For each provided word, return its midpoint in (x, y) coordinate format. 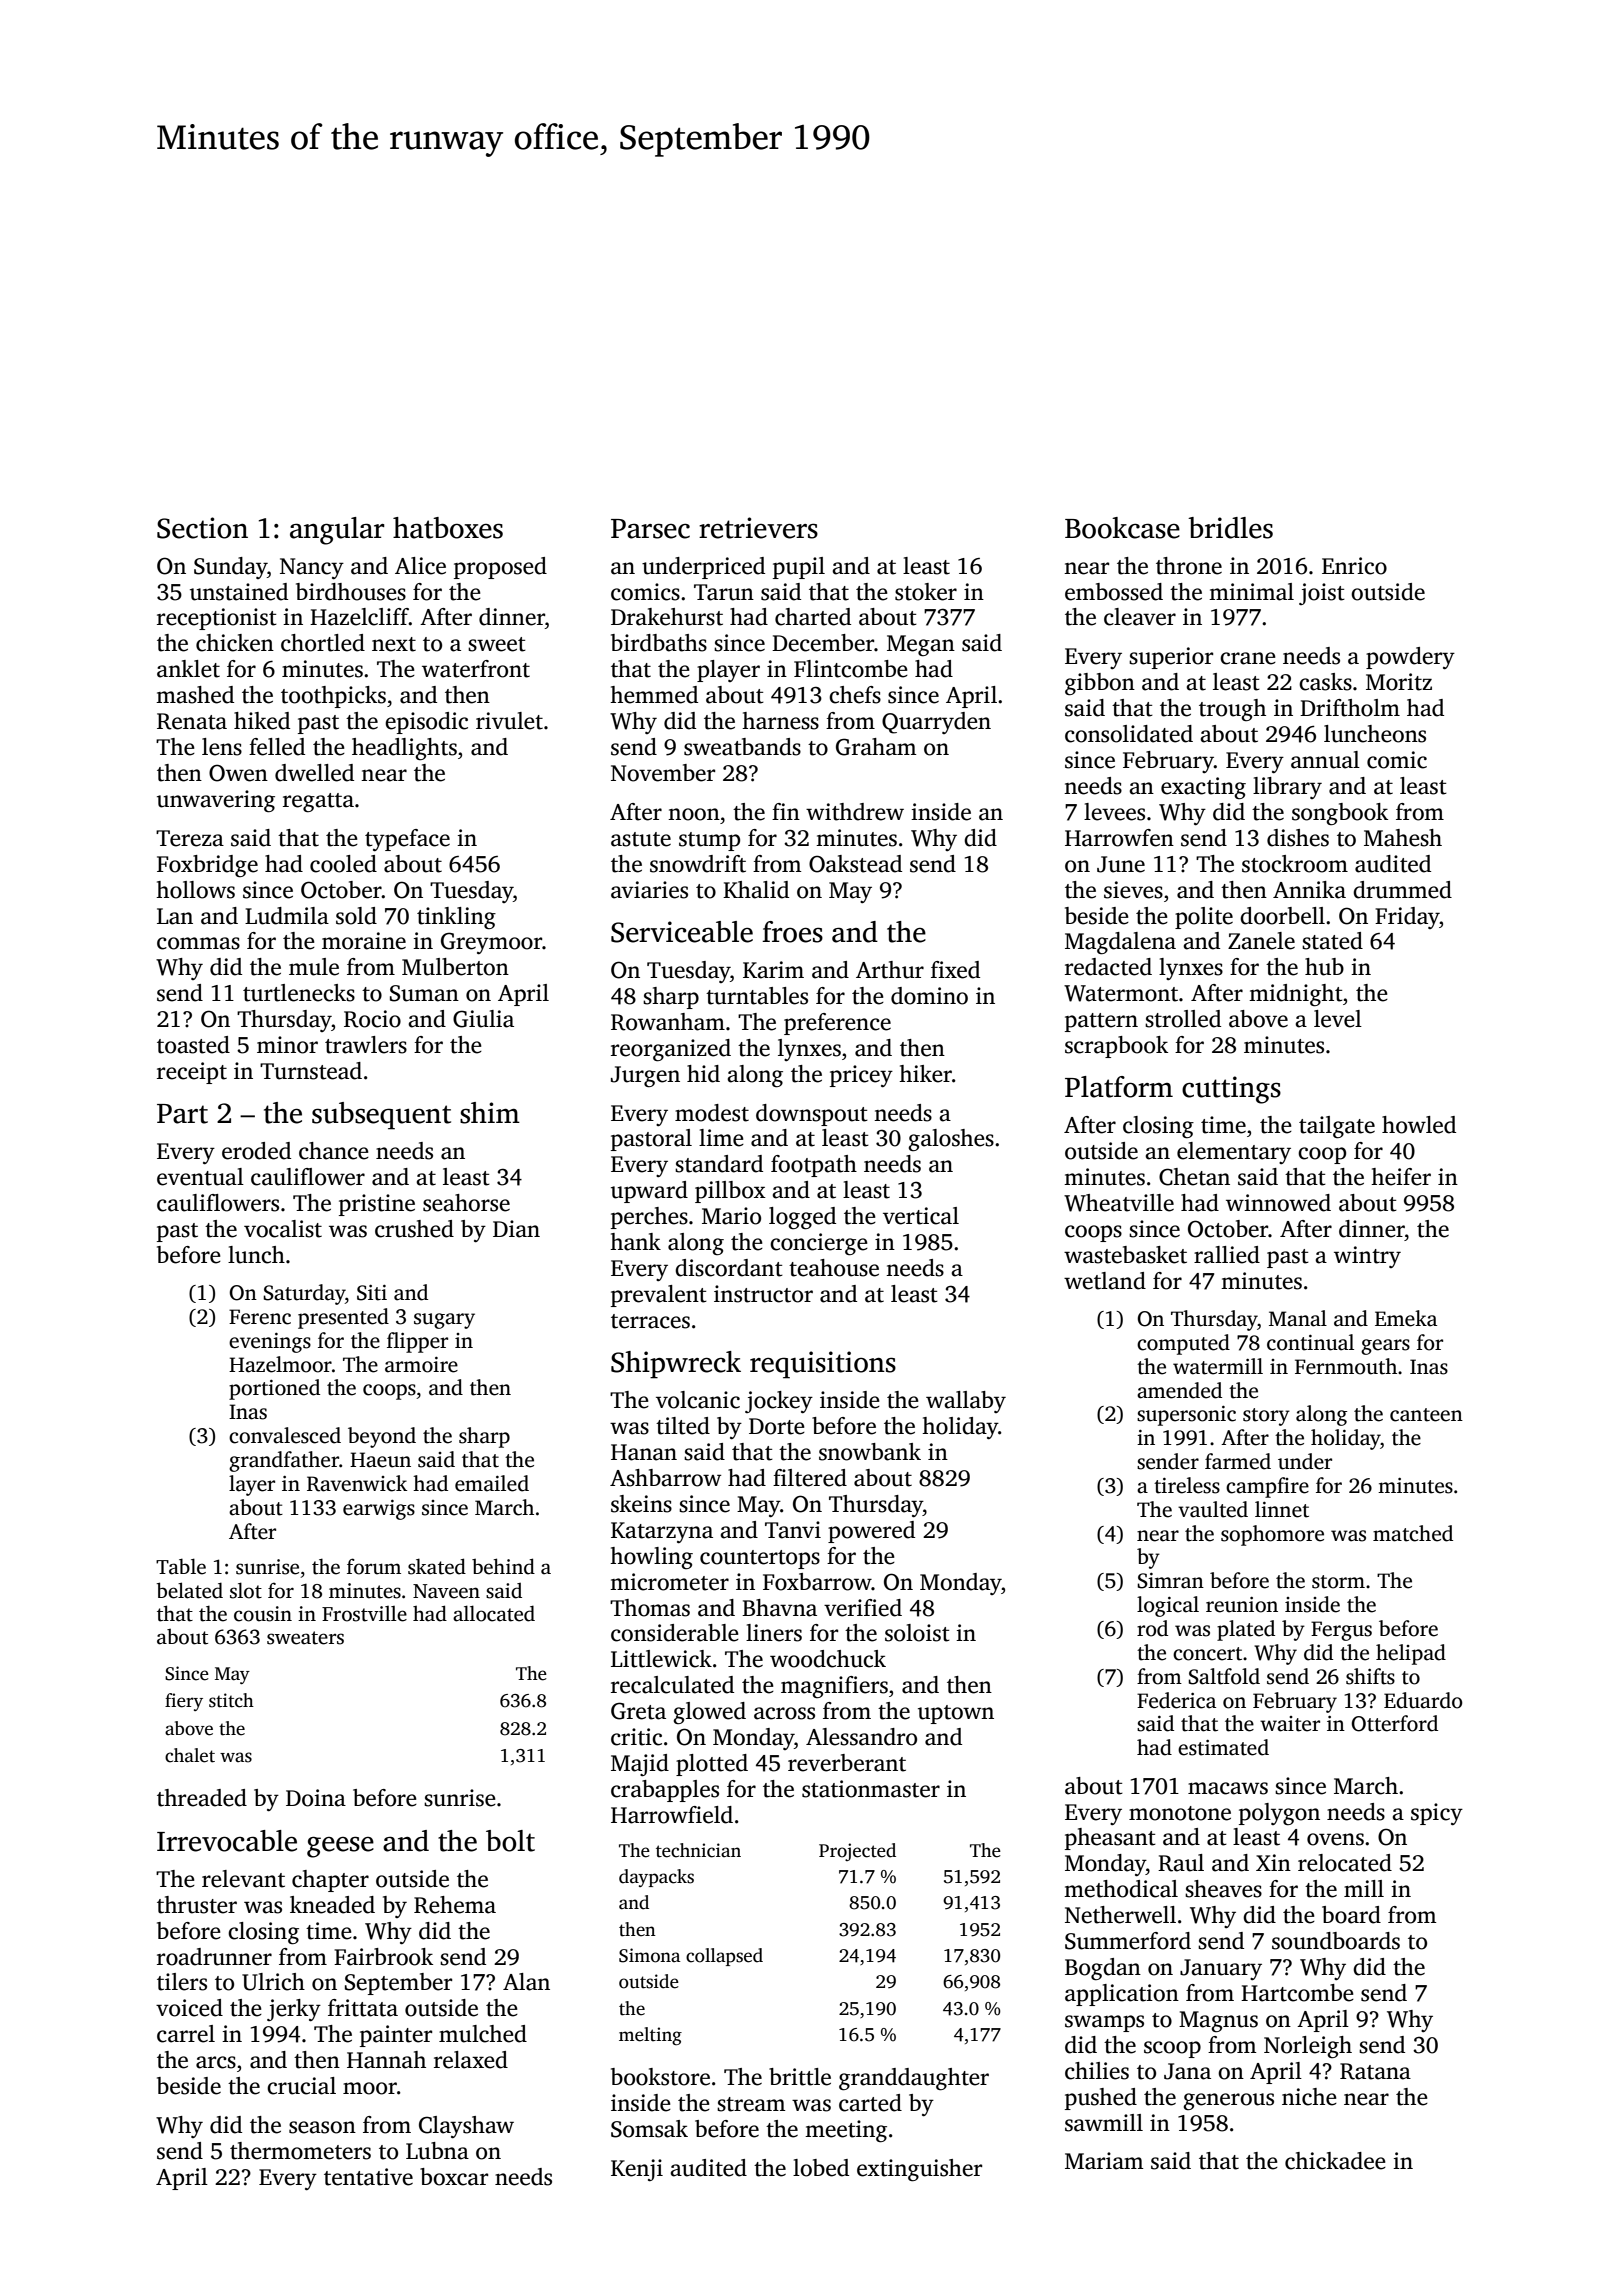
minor (287, 1045)
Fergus (1341, 1631)
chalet (190, 1755)
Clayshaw (466, 2127)
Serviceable (682, 932)
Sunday (230, 568)
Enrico (1354, 566)
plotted (712, 1765)
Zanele (1261, 941)
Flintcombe (851, 669)
